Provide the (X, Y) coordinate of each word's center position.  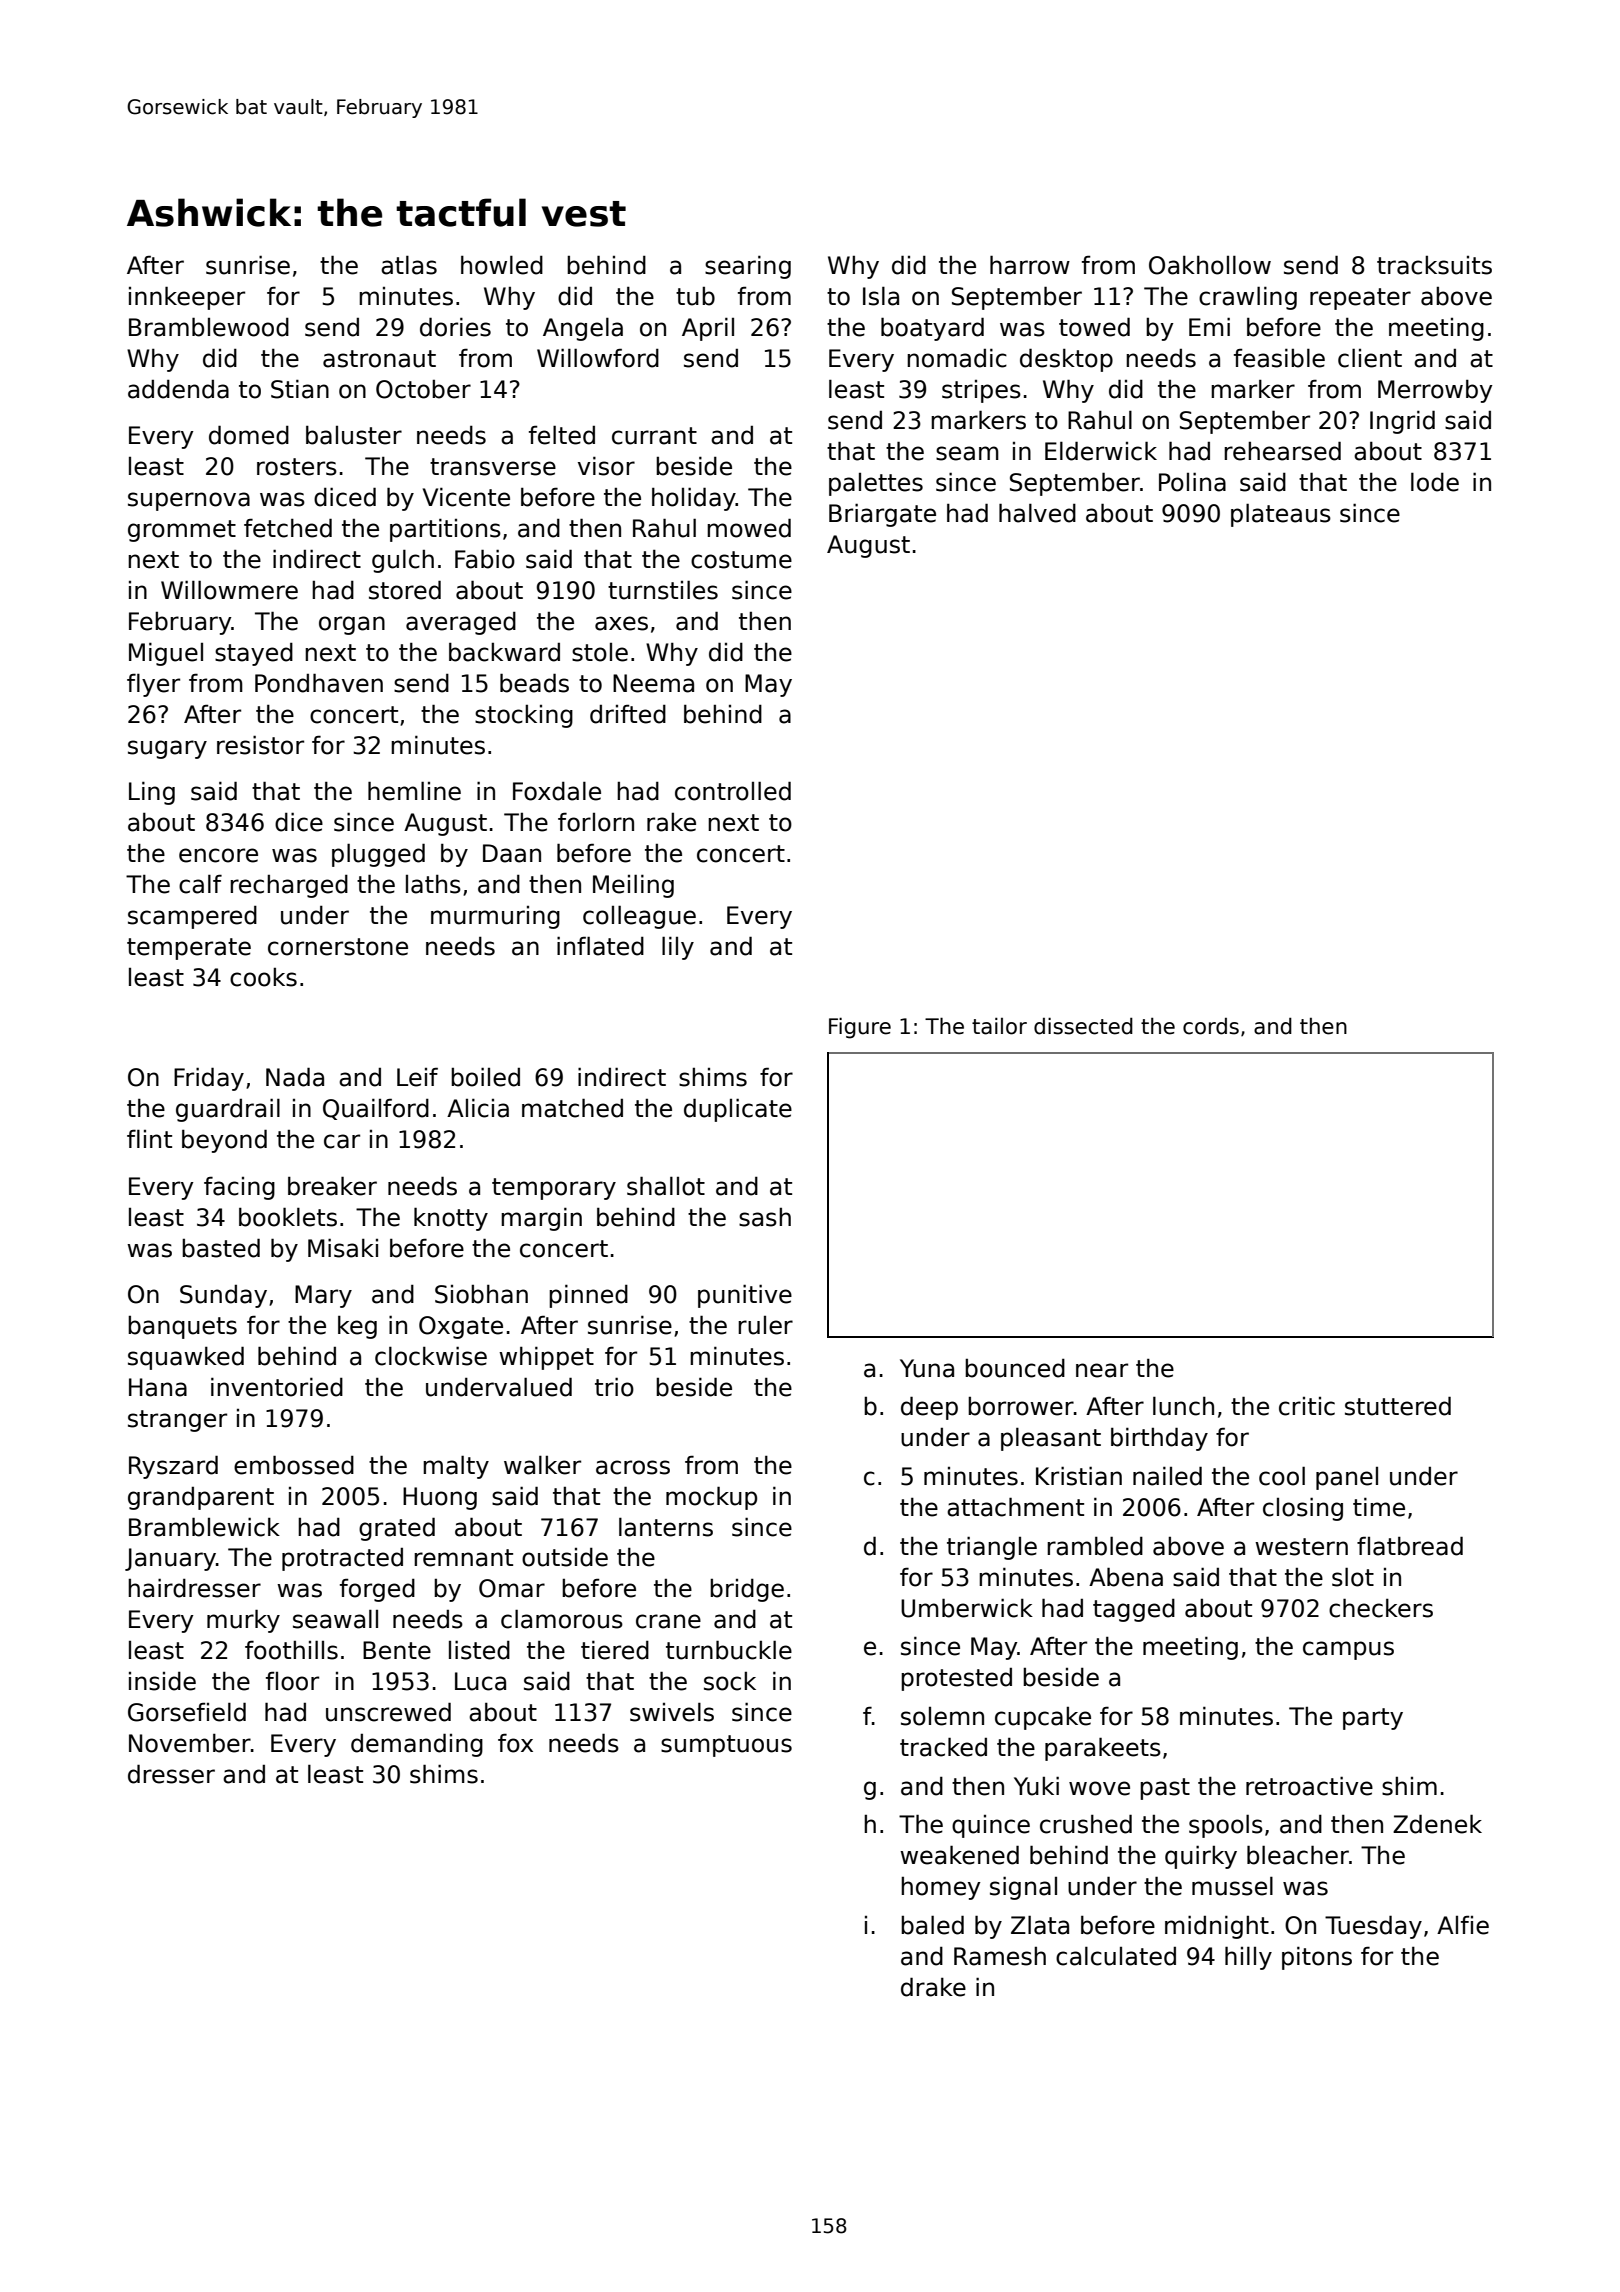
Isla (881, 296)
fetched (288, 528)
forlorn (596, 822)
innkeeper (187, 298)
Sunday (223, 1296)
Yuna (927, 1368)
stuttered (1398, 1406)
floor (292, 1681)
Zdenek (1437, 1824)
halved (1037, 513)
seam (967, 453)
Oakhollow (1210, 265)
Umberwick (967, 1608)
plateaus (1281, 515)
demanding (417, 1745)
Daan (512, 853)
